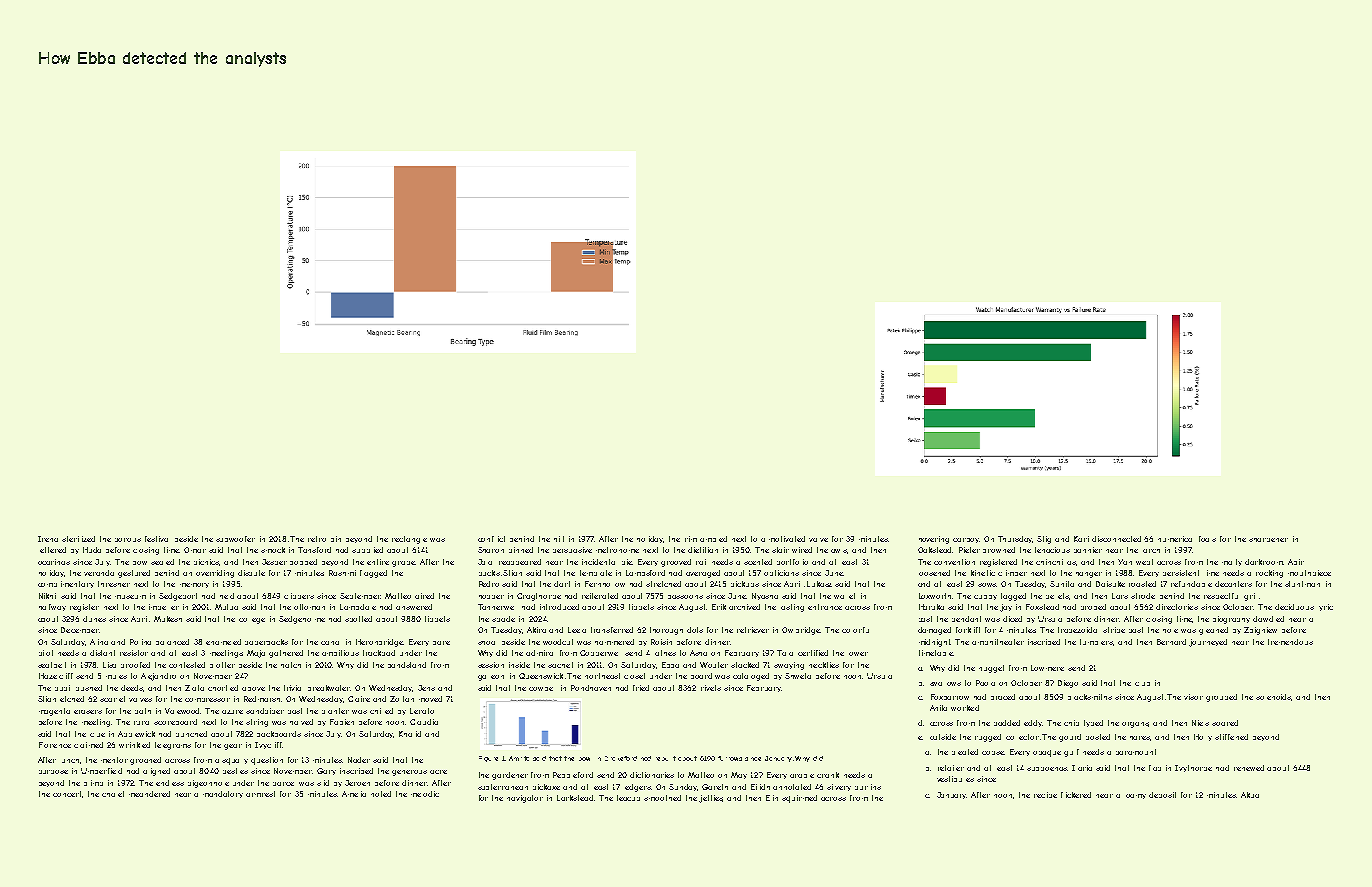 The image size is (1372, 887). What do you see at coordinates (1144, 562) in the image?
I see `wept` at bounding box center [1144, 562].
